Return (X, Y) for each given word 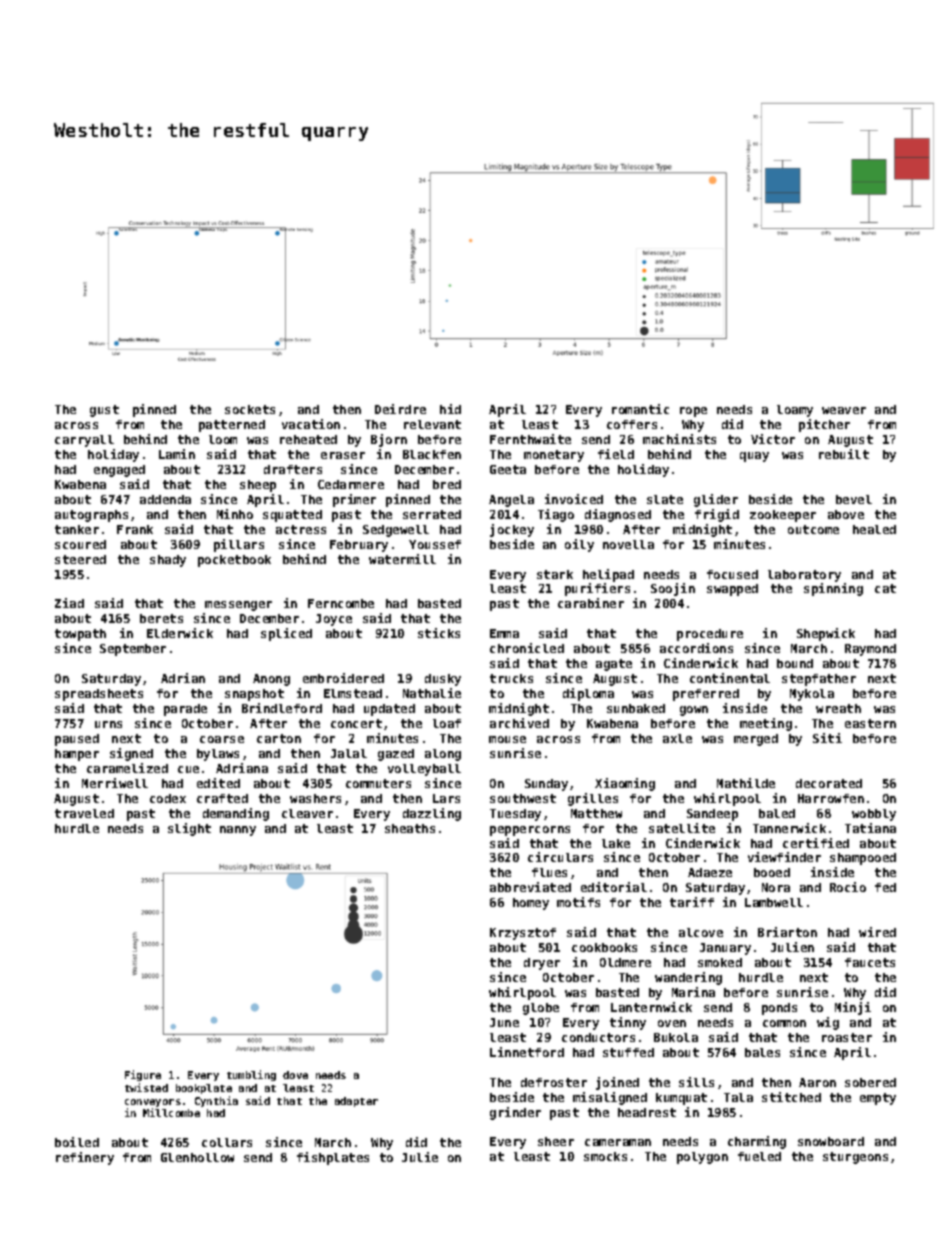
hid (450, 409)
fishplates (333, 1158)
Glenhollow (197, 1157)
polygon (702, 1158)
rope (693, 412)
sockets (250, 409)
